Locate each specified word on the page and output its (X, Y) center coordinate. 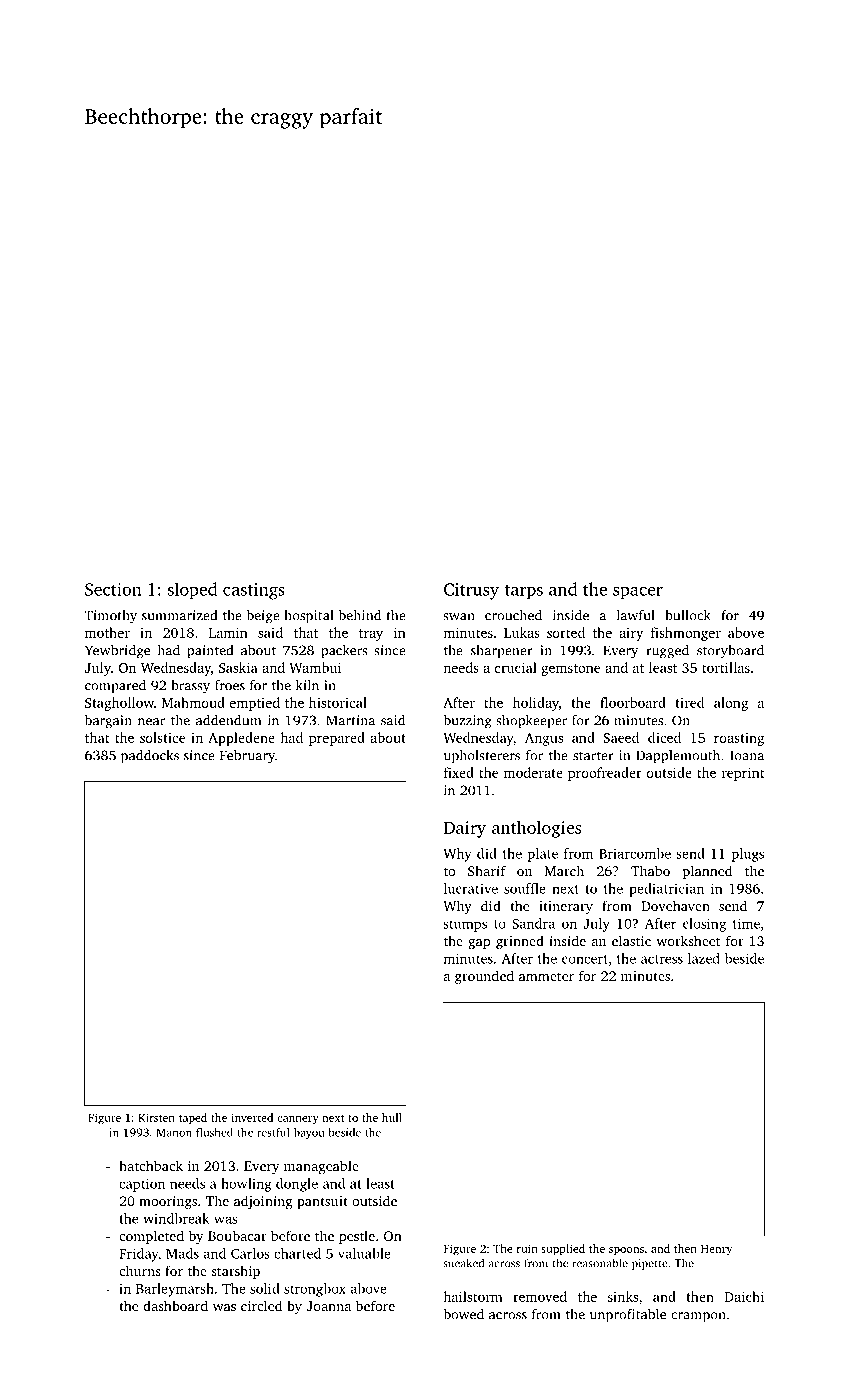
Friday (138, 1255)
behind (359, 615)
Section (113, 589)
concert (585, 959)
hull (392, 1117)
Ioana (747, 755)
